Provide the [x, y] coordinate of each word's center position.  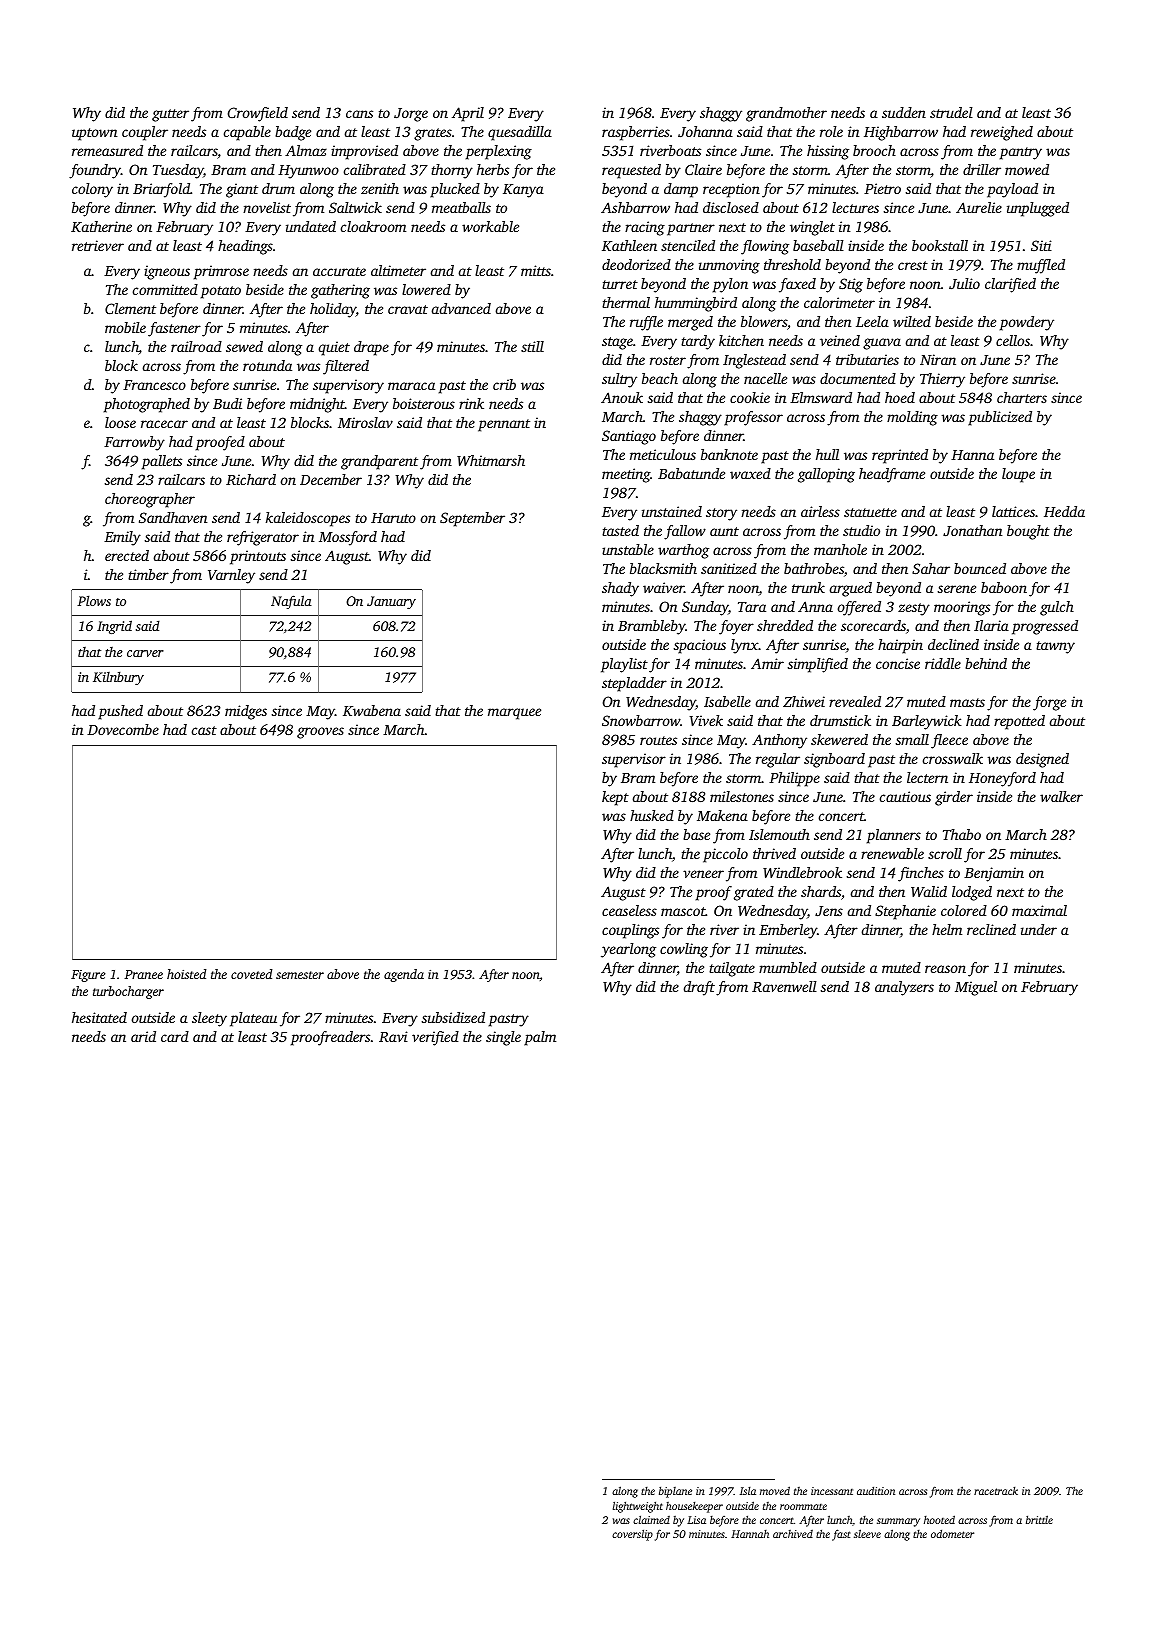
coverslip [632, 1535]
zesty [914, 609]
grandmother [786, 114]
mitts [536, 270]
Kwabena [372, 710]
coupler [145, 133]
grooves [320, 733]
